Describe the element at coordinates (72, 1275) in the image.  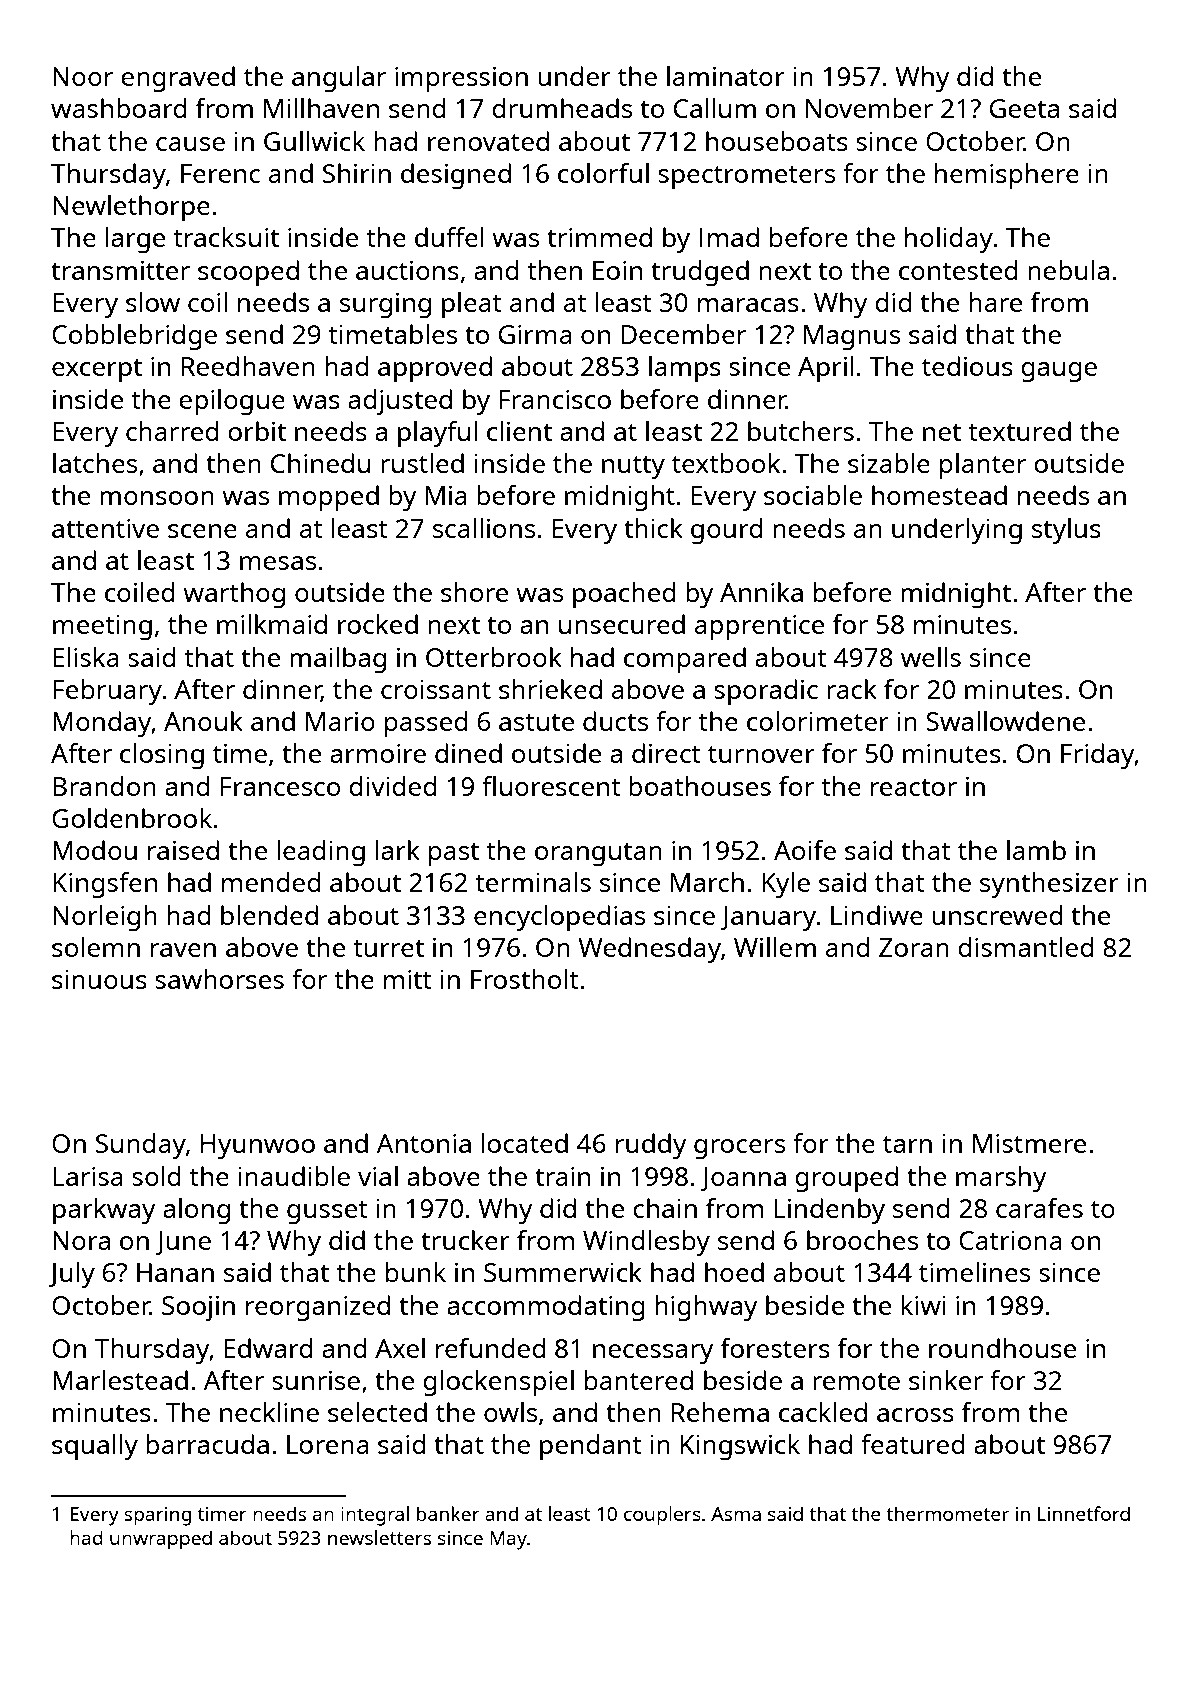
I see `July` at that location.
